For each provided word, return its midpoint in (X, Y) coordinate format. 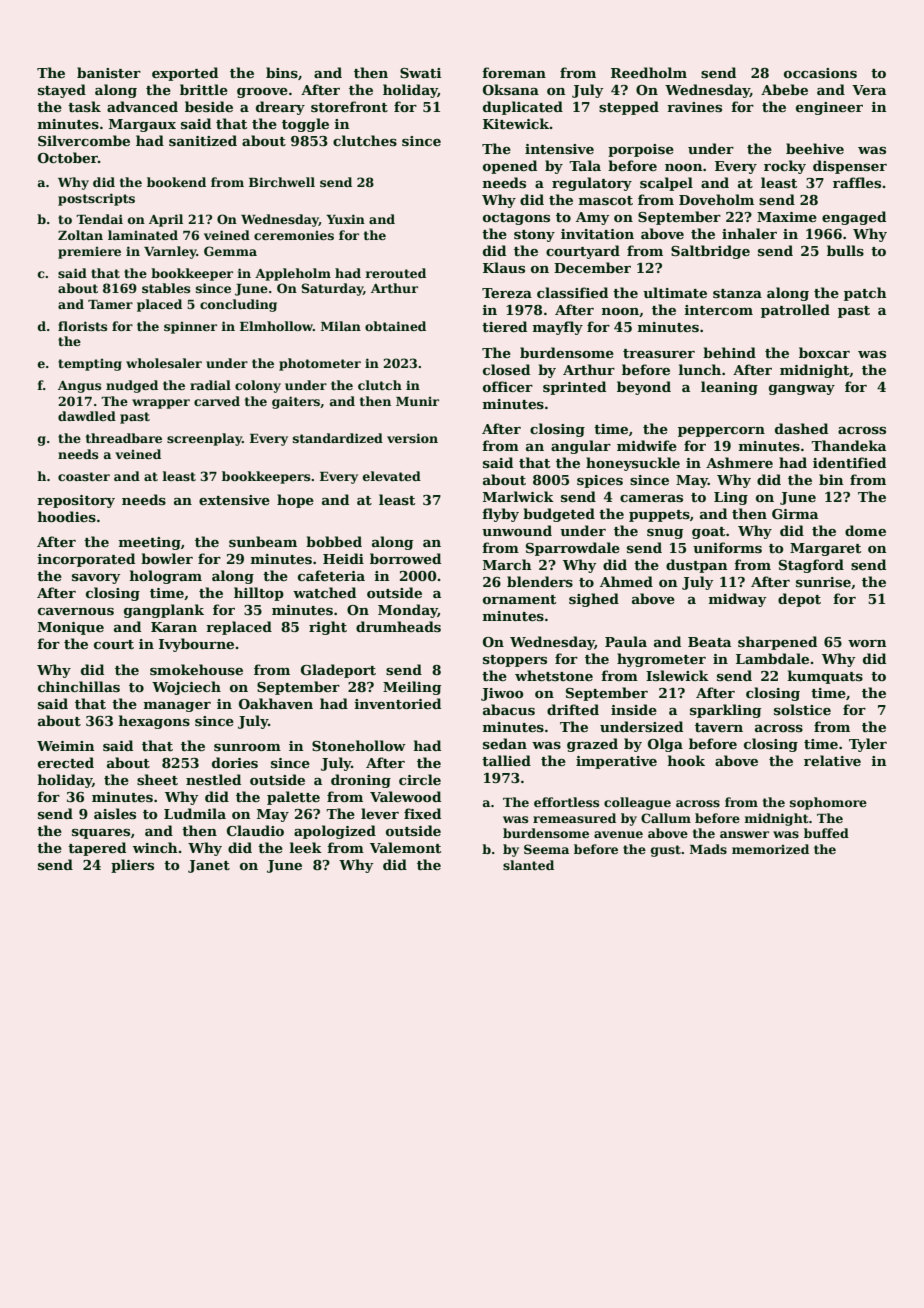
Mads (708, 849)
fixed (422, 813)
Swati (420, 73)
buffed (826, 833)
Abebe (784, 89)
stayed (62, 91)
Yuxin (345, 219)
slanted (528, 865)
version (412, 438)
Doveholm (716, 199)
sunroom (247, 747)
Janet (209, 866)
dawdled (87, 416)
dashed (801, 428)
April (166, 220)
